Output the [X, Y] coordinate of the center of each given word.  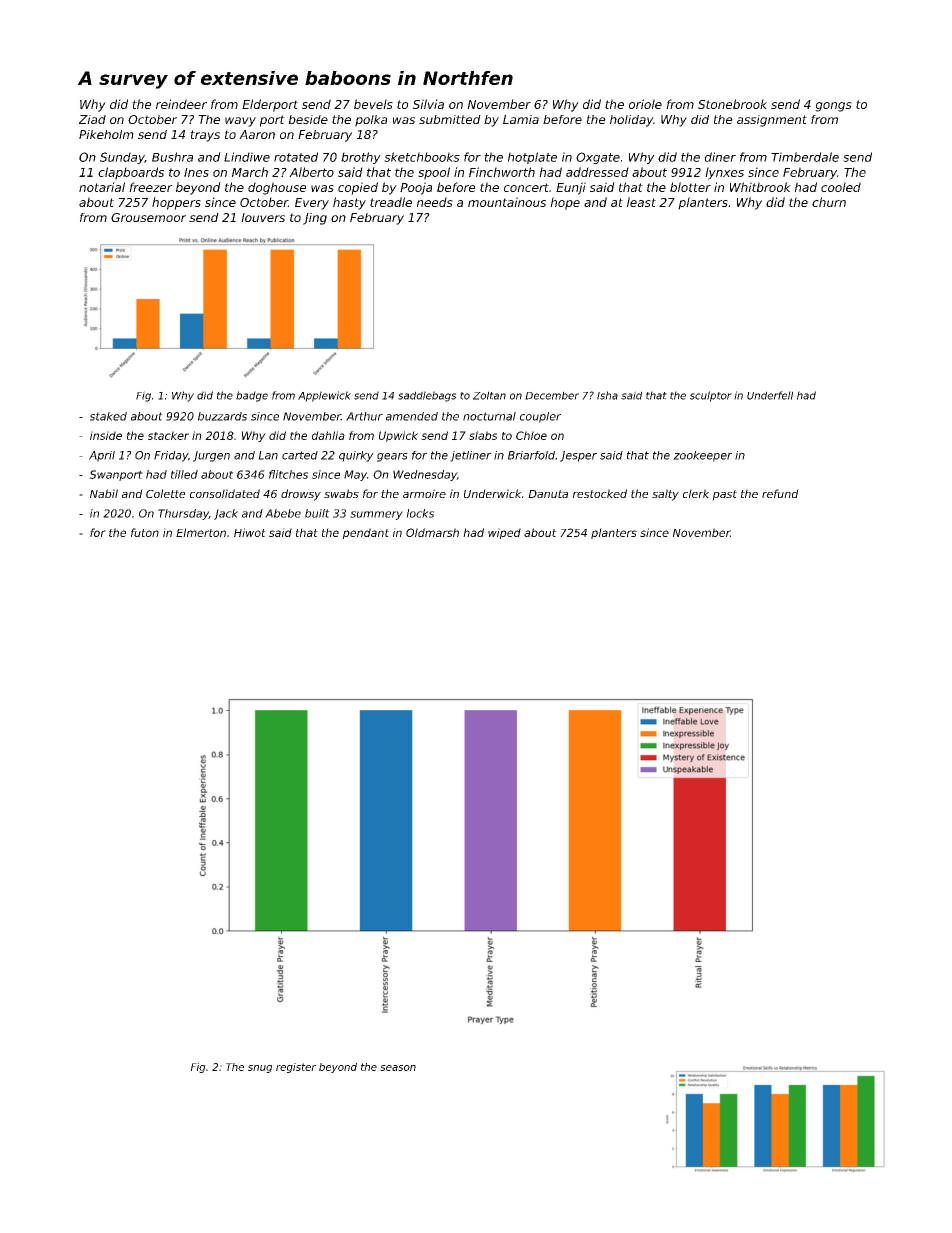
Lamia [521, 119]
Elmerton [201, 532]
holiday [631, 121]
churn [829, 202]
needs [435, 202]
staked [108, 416]
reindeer [181, 104]
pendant [366, 533]
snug [260, 1069]
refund [780, 493]
